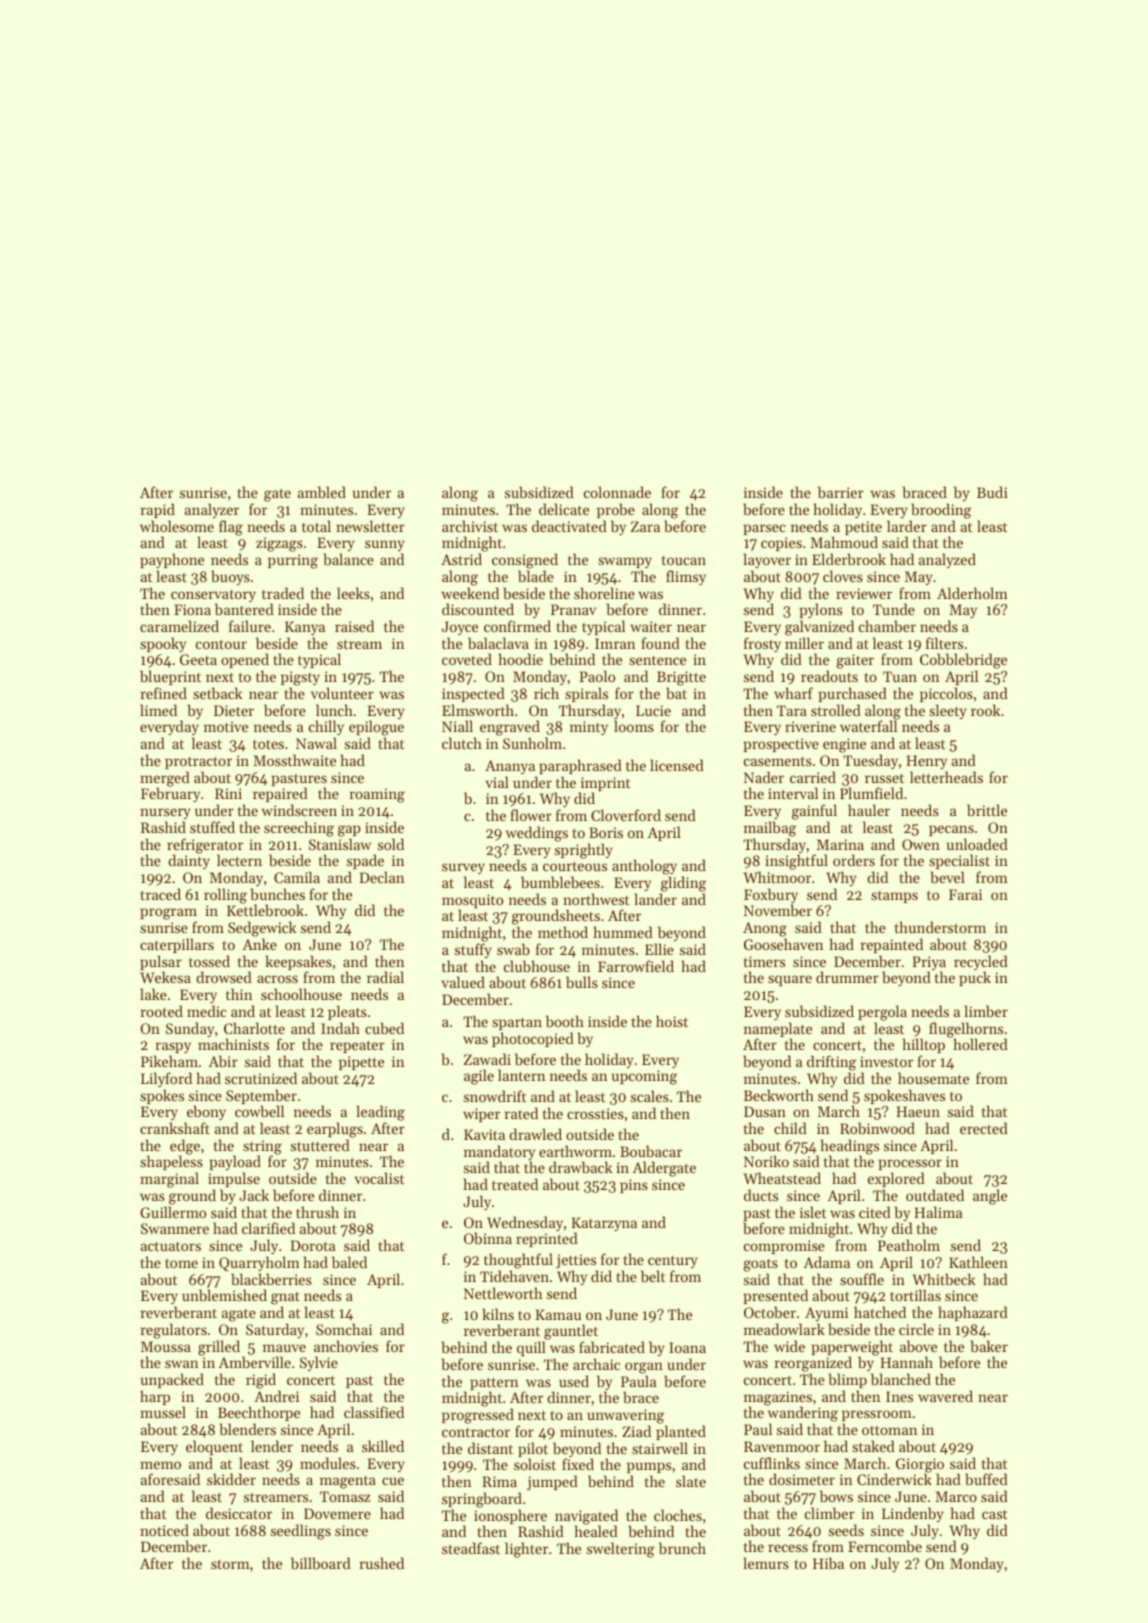  What do you see at coordinates (380, 1113) in the document?
I see `leading` at bounding box center [380, 1113].
